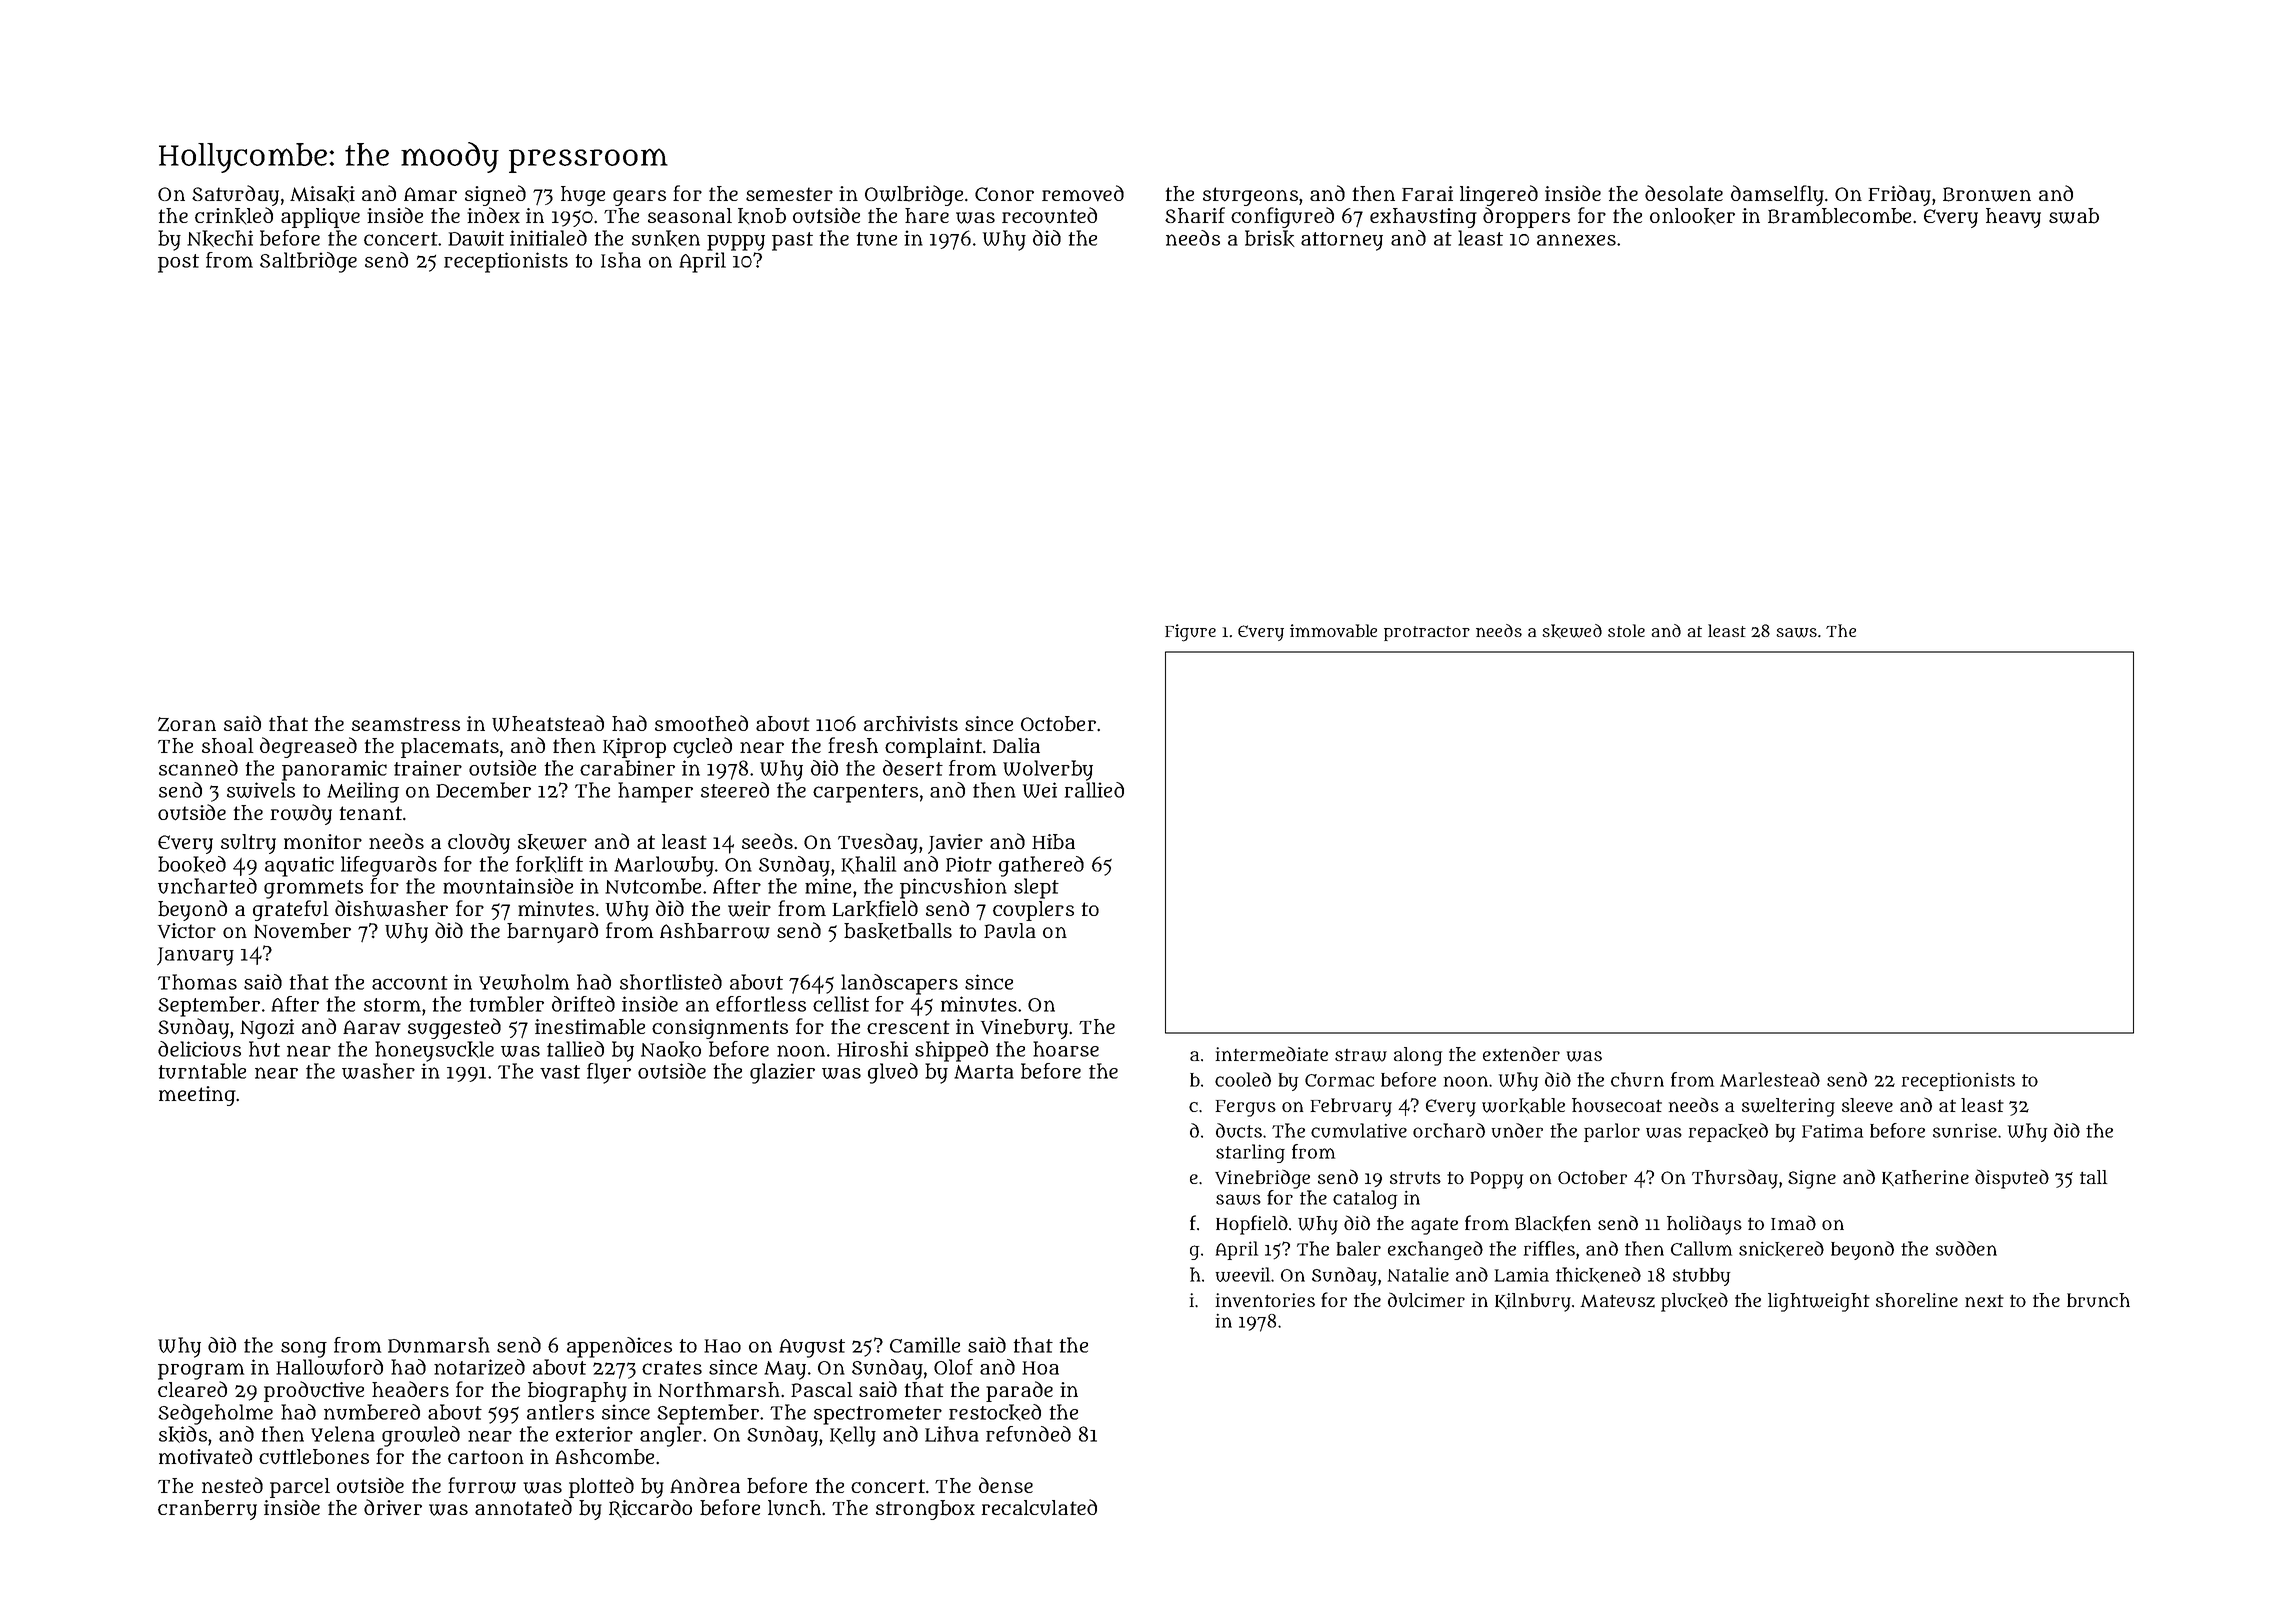 The height and width of the document is (1620, 2292). I want to click on immovable, so click(1333, 630).
